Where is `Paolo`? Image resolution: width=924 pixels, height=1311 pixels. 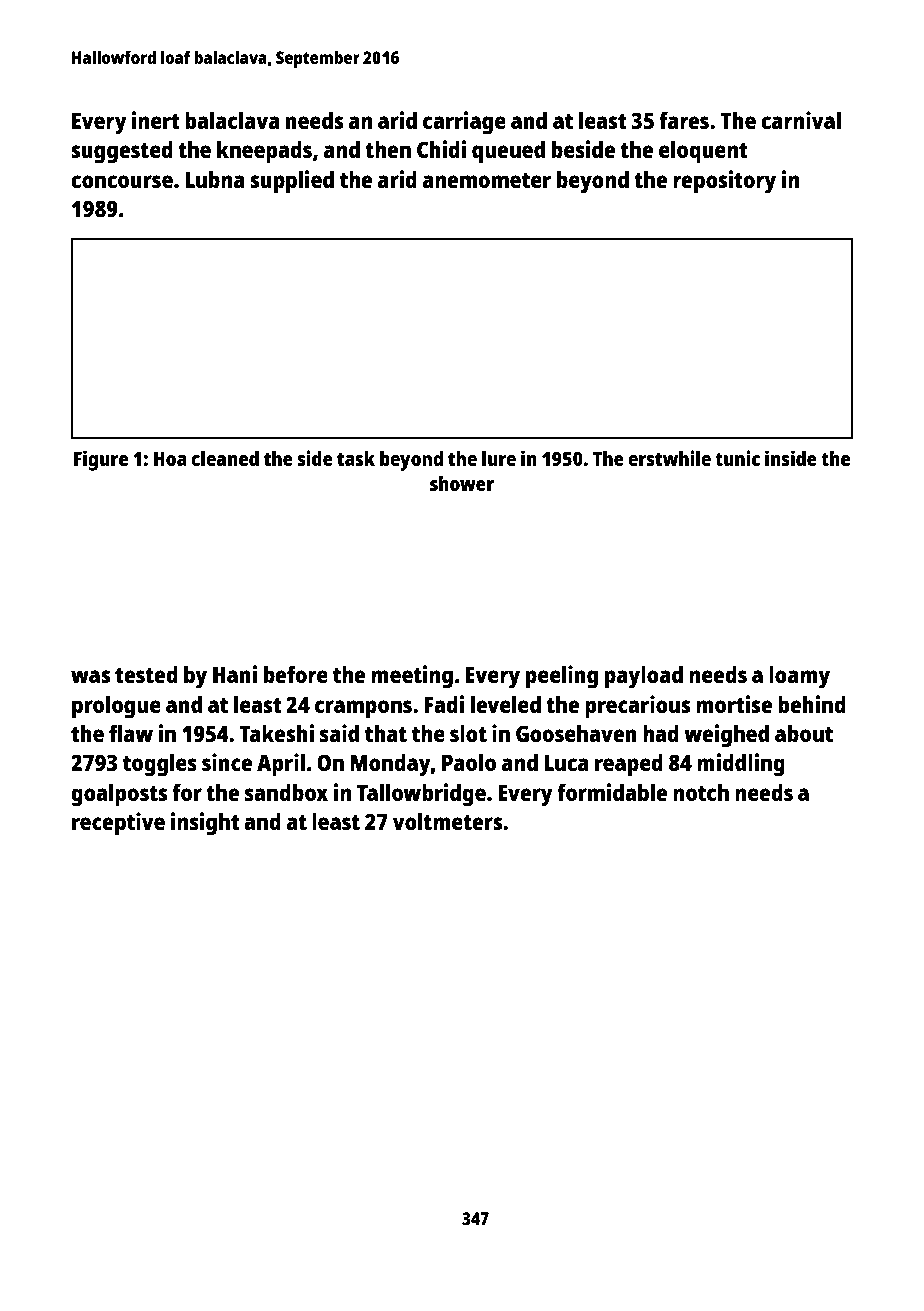 Paolo is located at coordinates (469, 762).
